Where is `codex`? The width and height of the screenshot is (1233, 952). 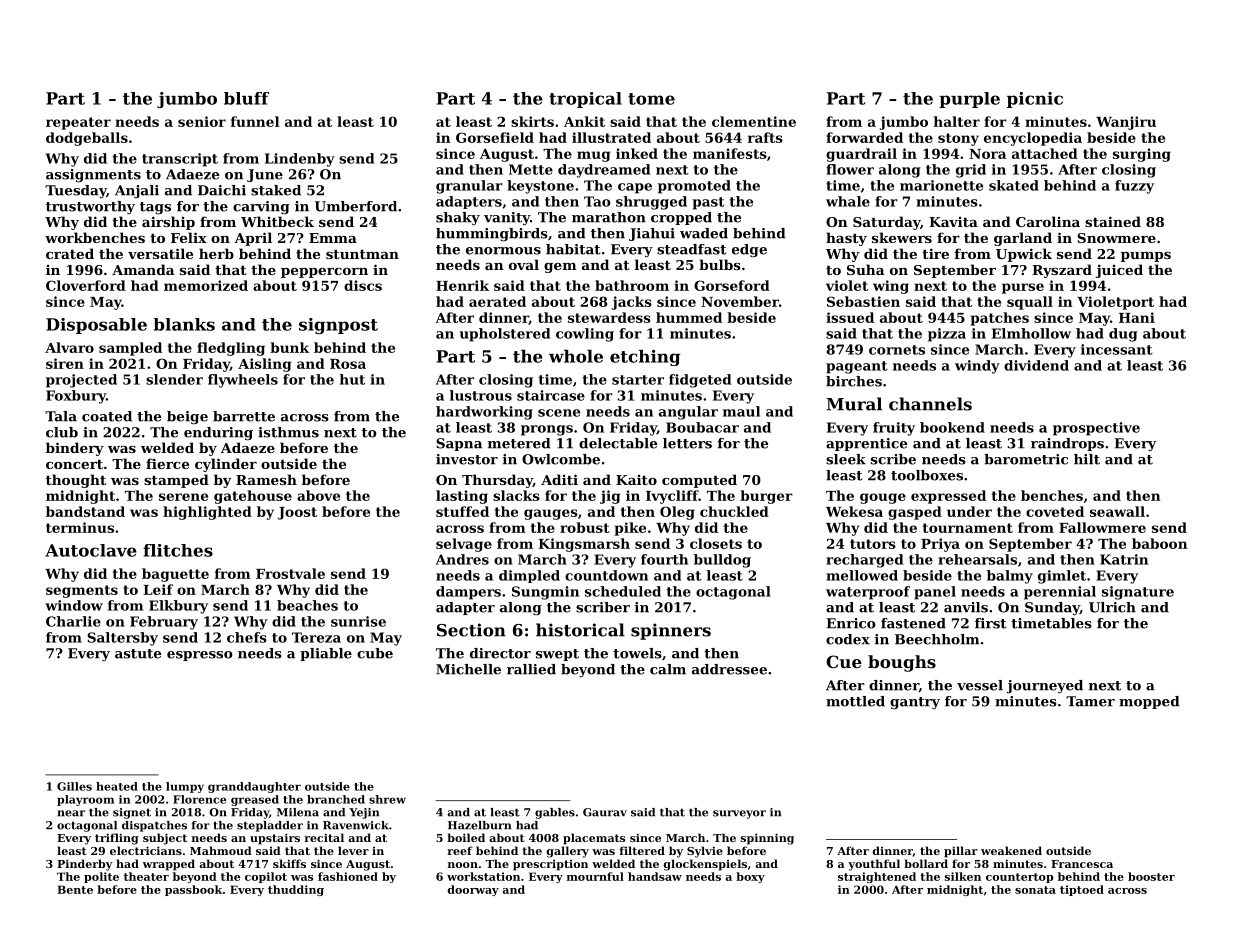 codex is located at coordinates (848, 639).
